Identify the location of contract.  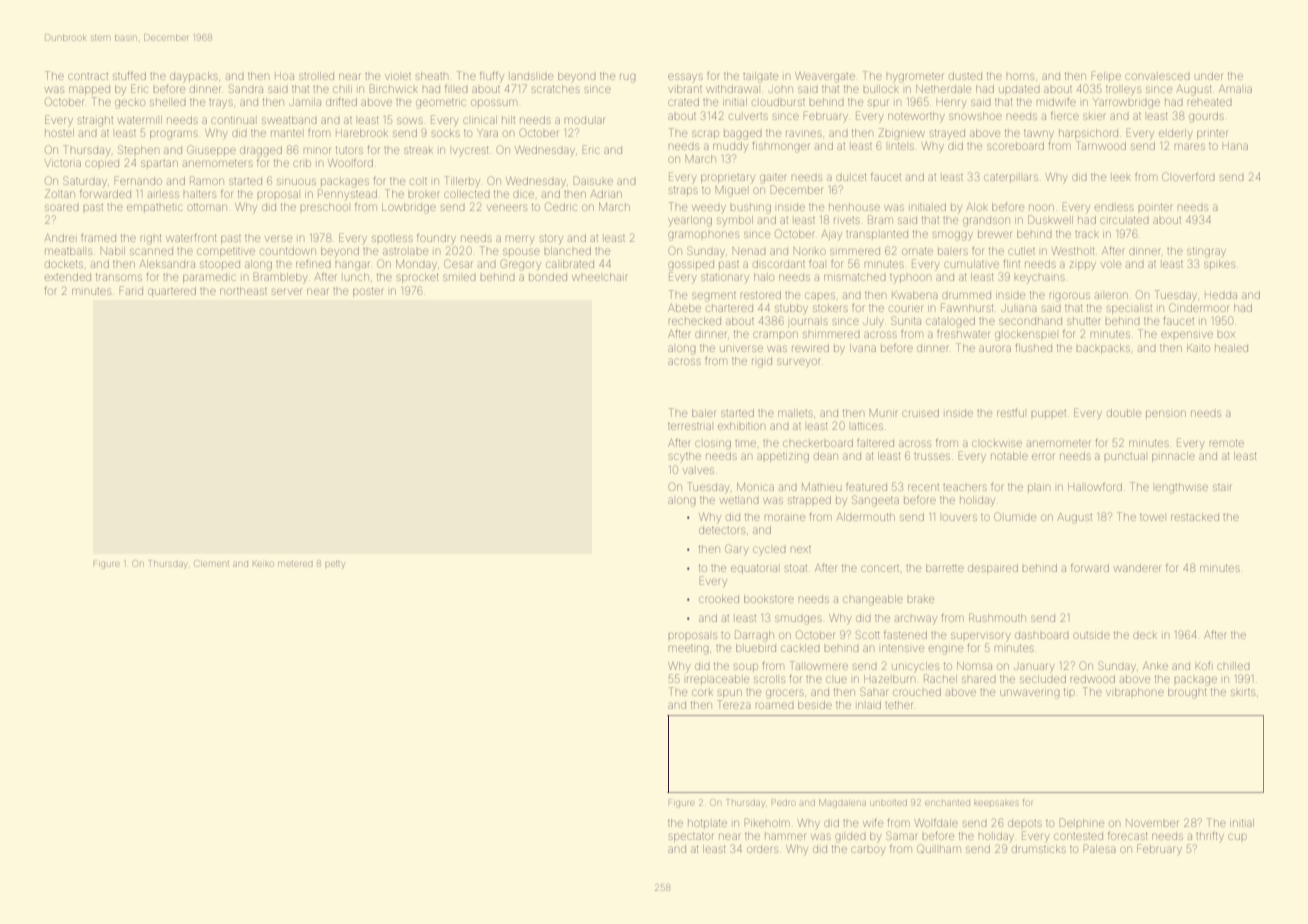
(88, 76).
